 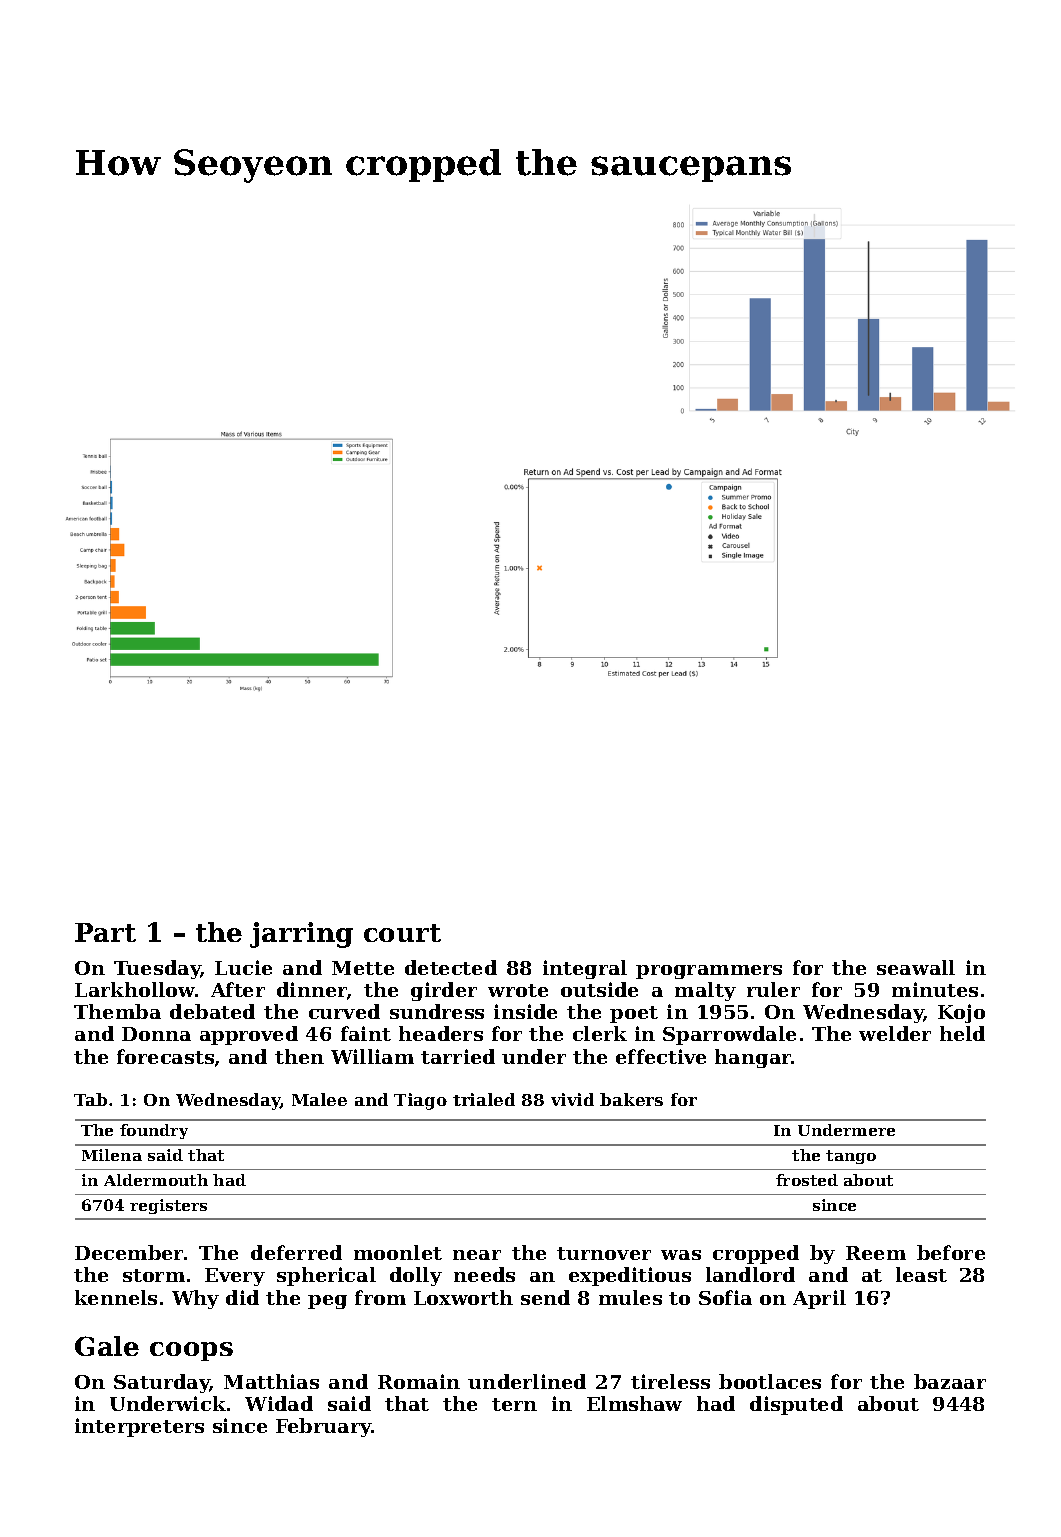 What do you see at coordinates (191, 1351) in the image?
I see `coops` at bounding box center [191, 1351].
